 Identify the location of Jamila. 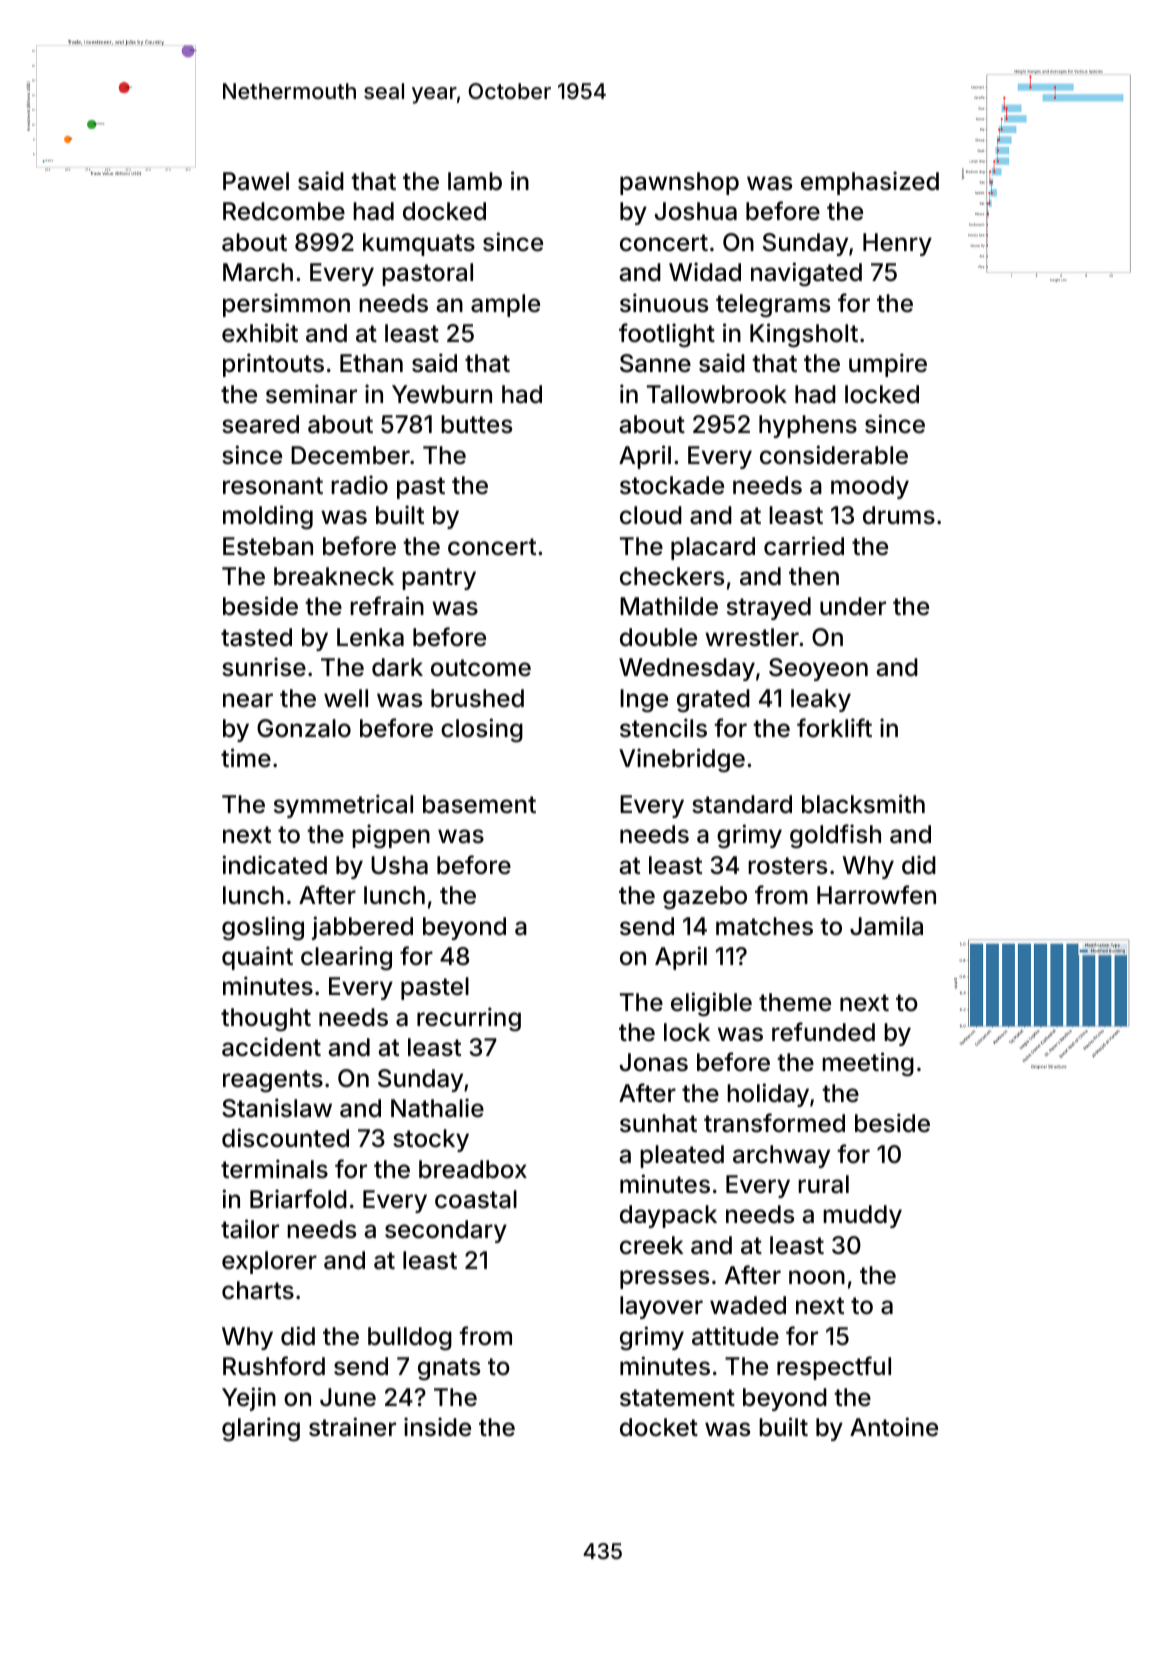
(886, 926).
